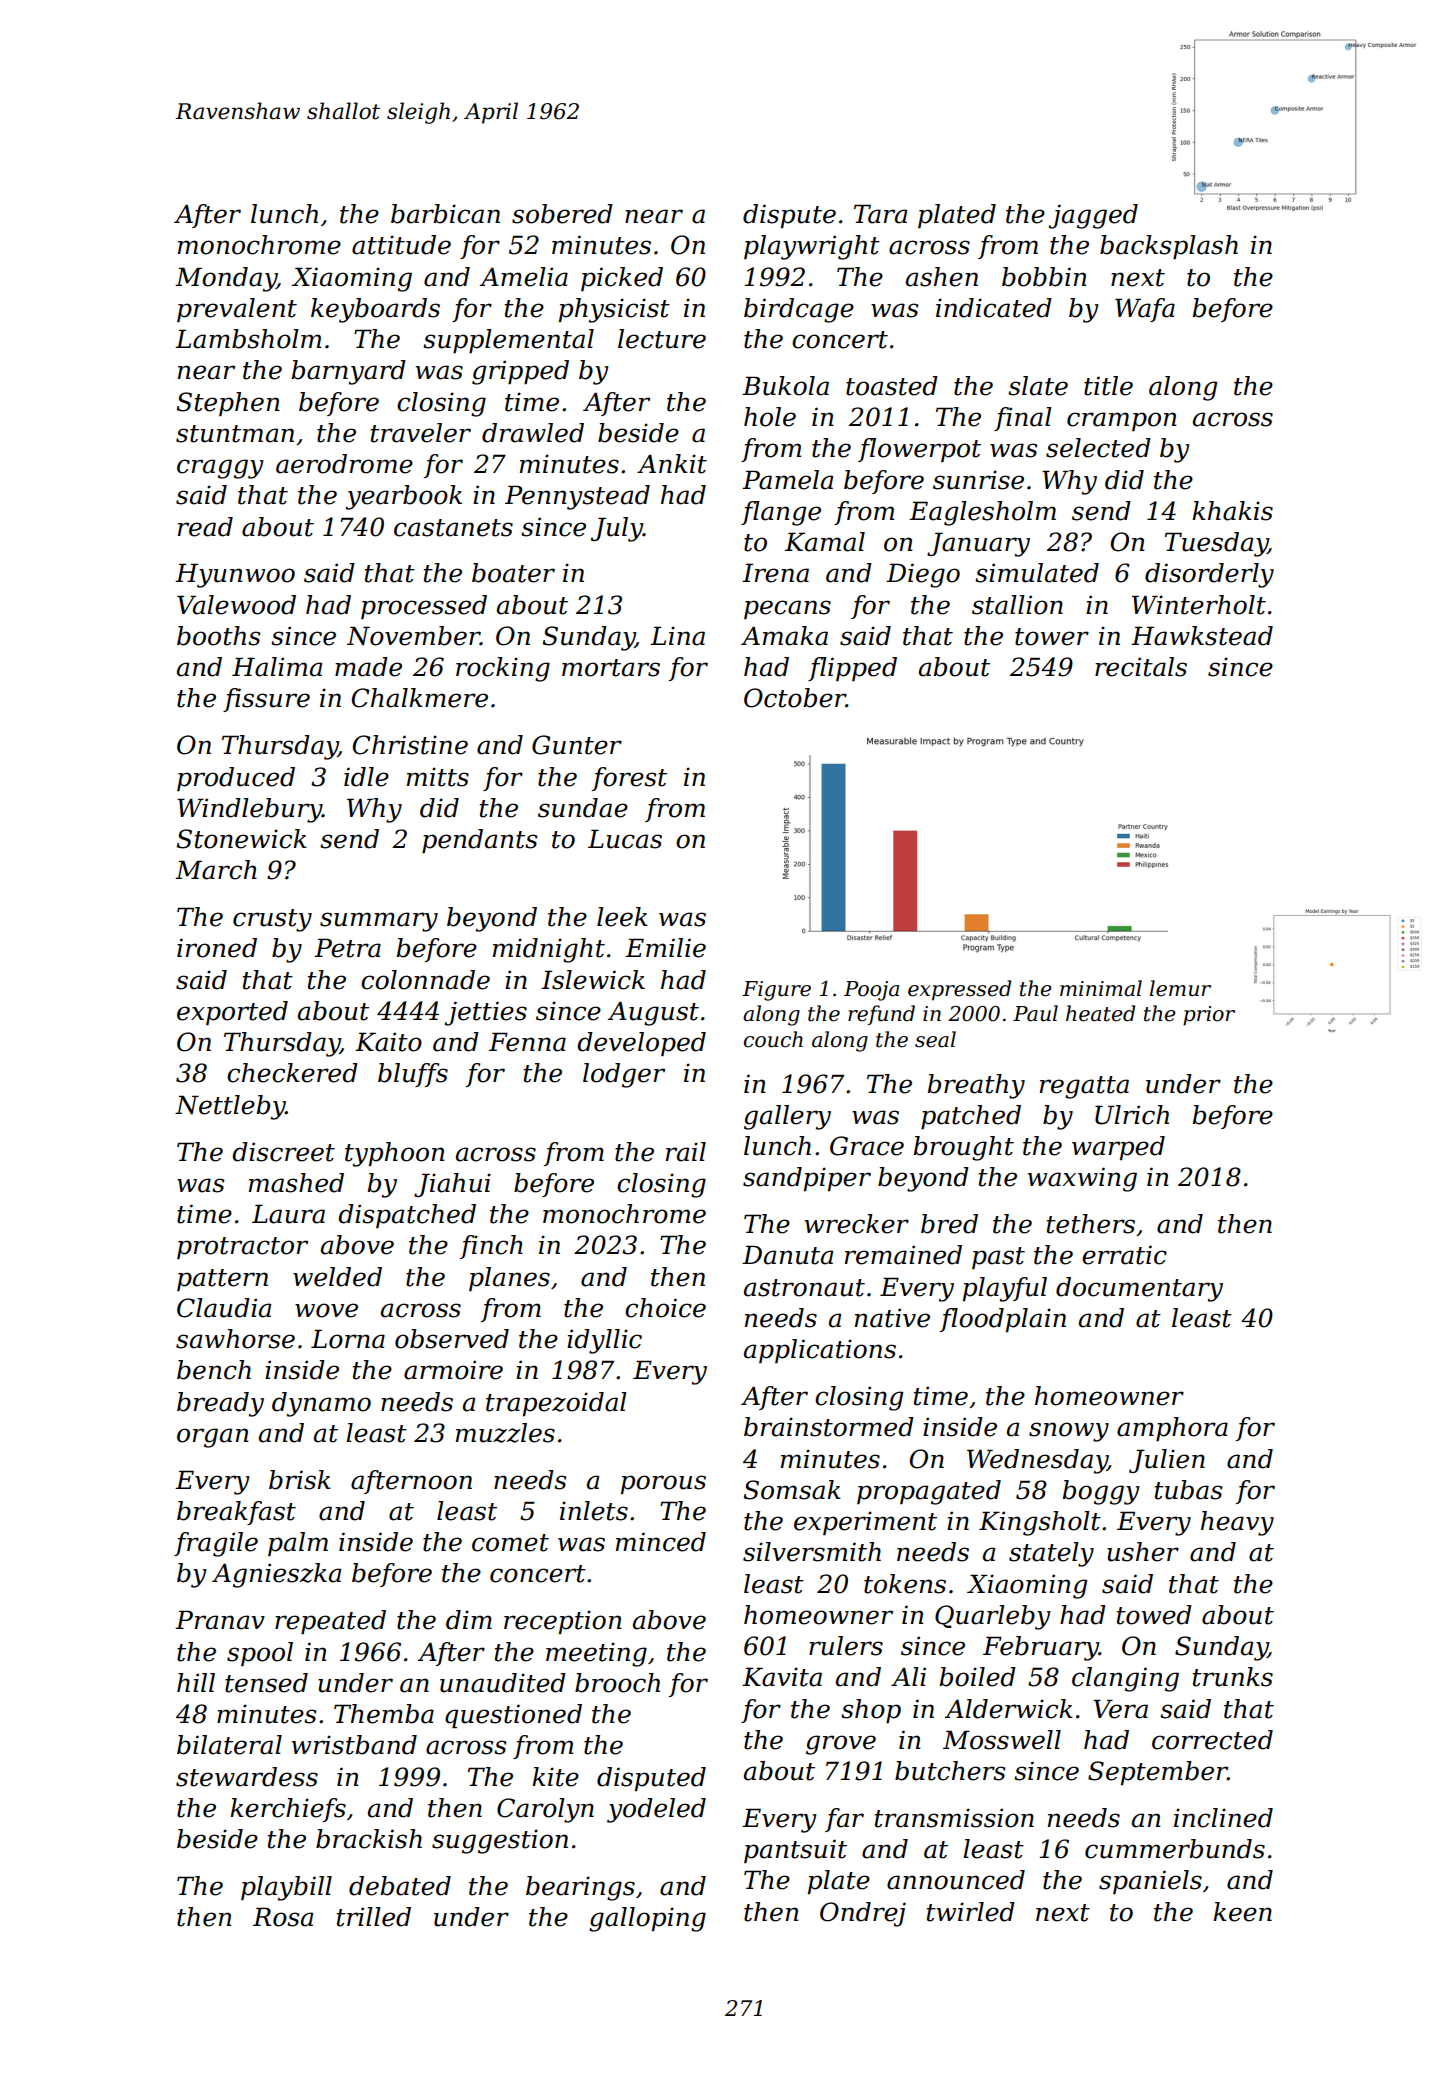 Image resolution: width=1450 pixels, height=2100 pixels. I want to click on documentary, so click(1139, 1289).
